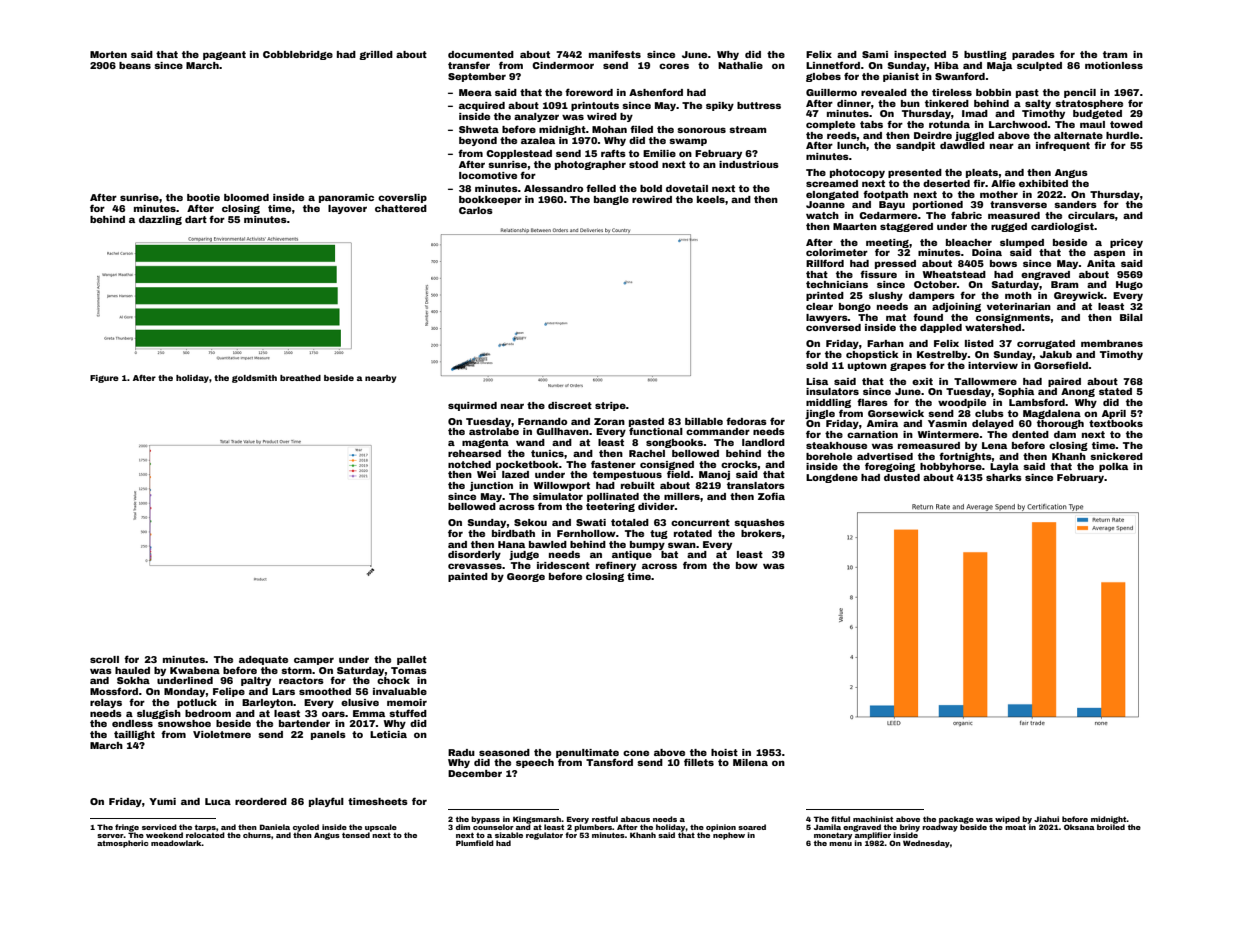  What do you see at coordinates (720, 106) in the screenshot?
I see `spiky` at bounding box center [720, 106].
